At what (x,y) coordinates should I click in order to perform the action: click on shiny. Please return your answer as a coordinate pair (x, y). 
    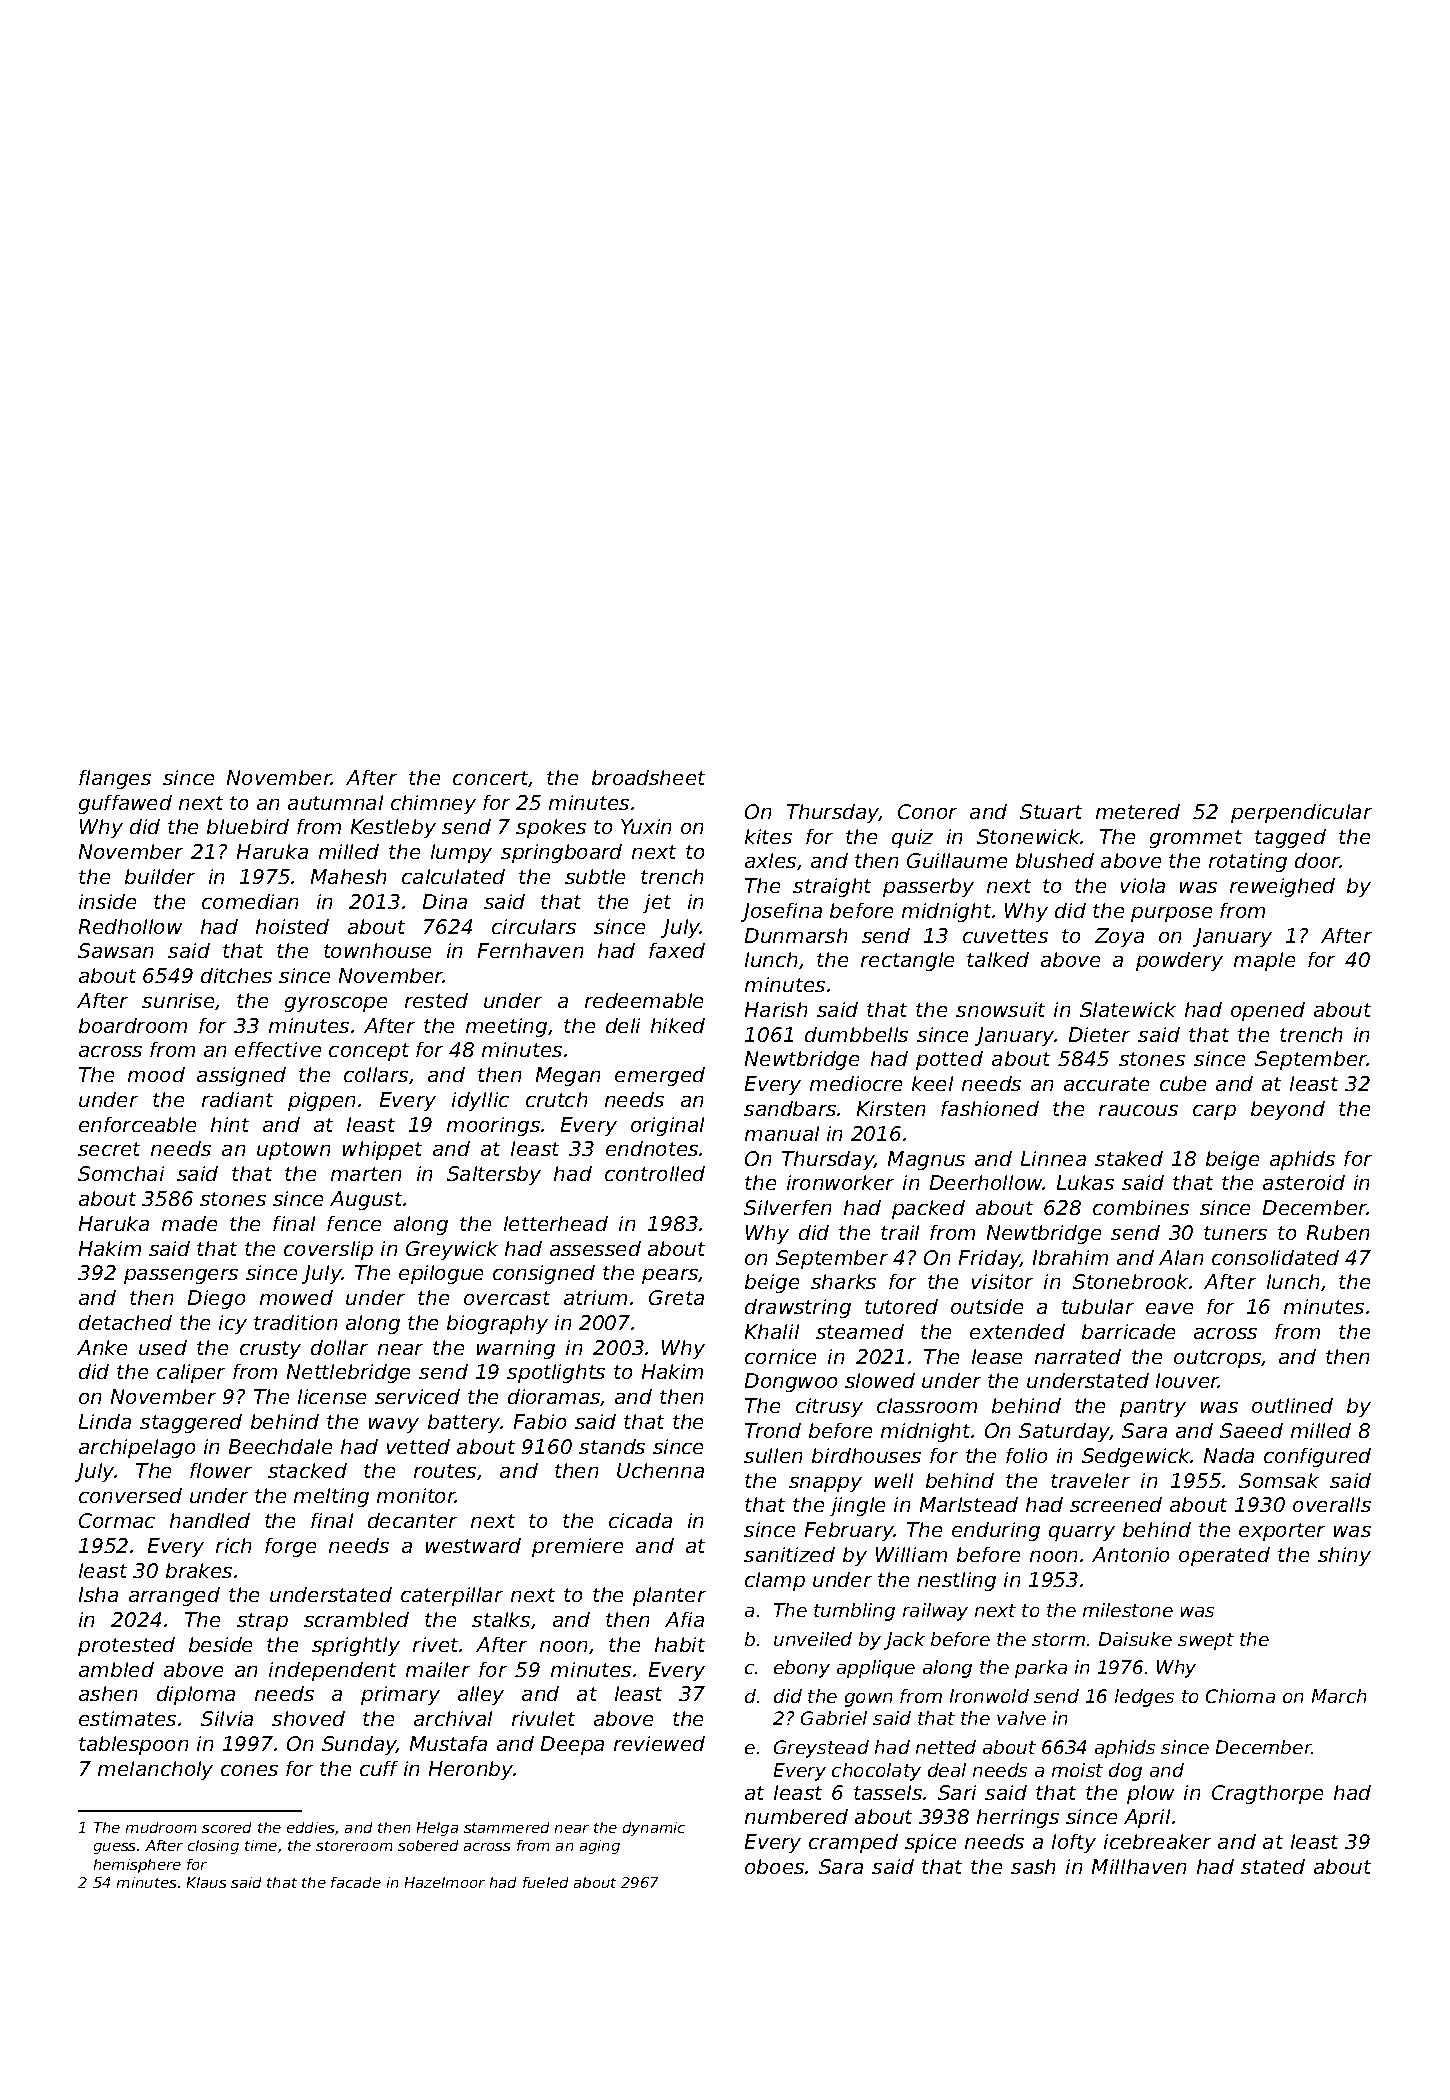
    Looking at the image, I should click on (1344, 1556).
